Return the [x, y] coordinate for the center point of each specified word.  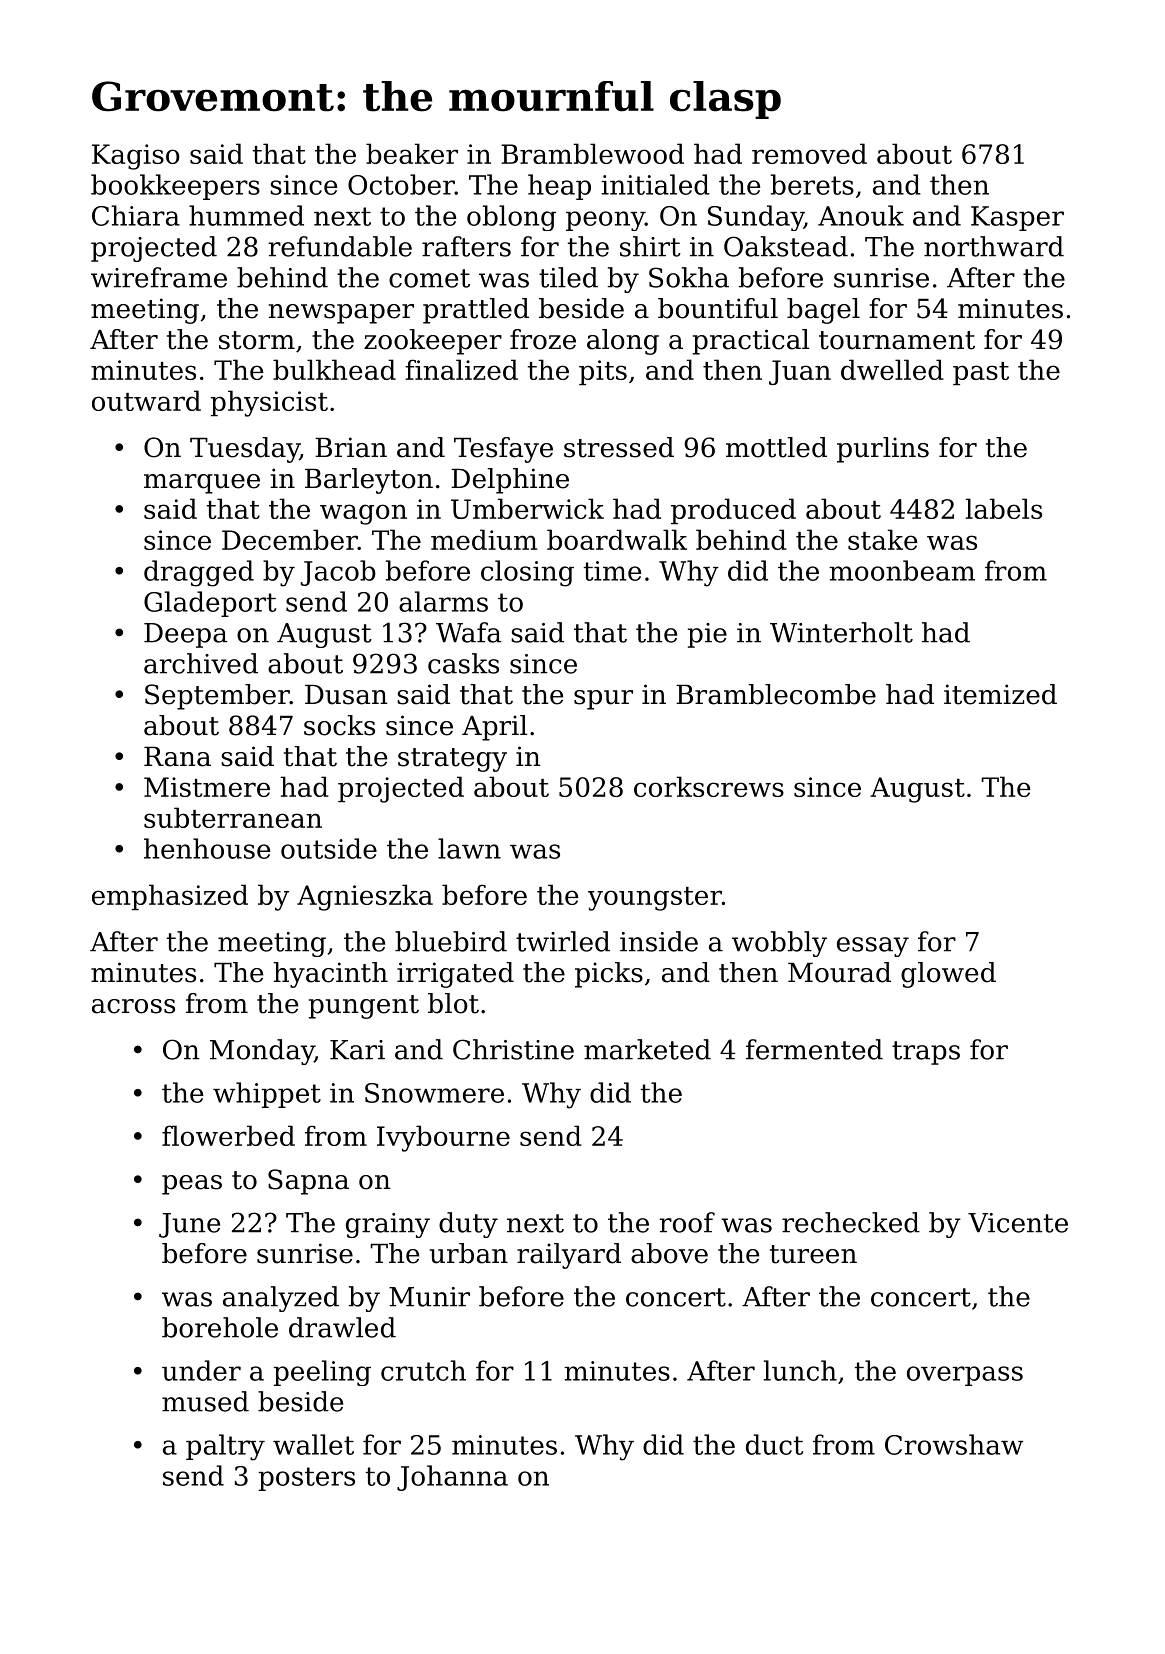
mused [205, 1401]
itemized [1000, 694]
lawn [469, 848]
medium [484, 539]
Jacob [338, 573]
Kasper [1017, 218]
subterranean [233, 817]
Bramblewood [592, 153]
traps [926, 1053]
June [189, 1225]
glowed [948, 975]
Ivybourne [443, 1138]
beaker [412, 153]
